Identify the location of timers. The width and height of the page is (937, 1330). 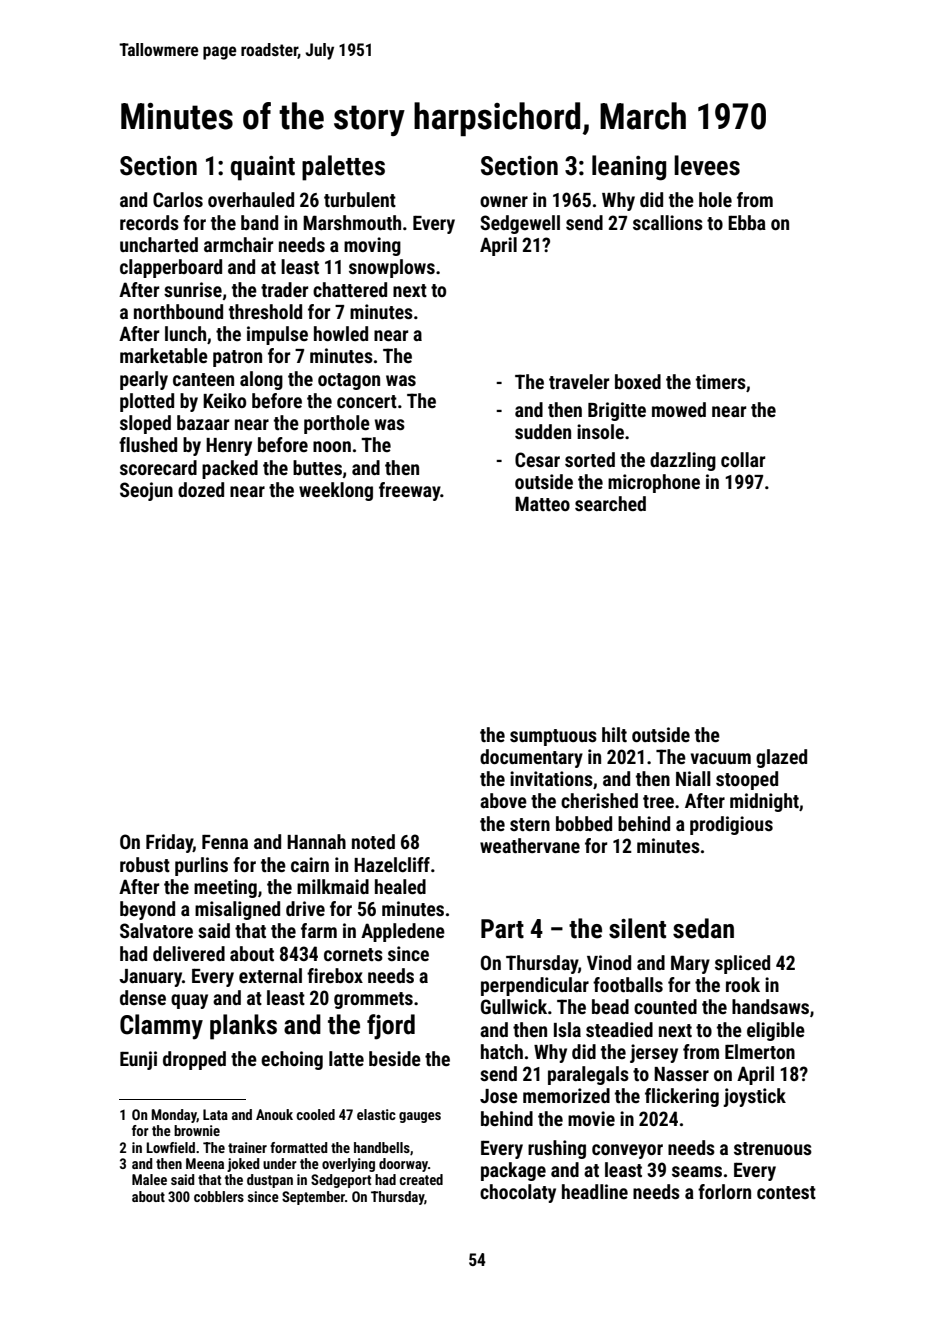
(721, 381).
